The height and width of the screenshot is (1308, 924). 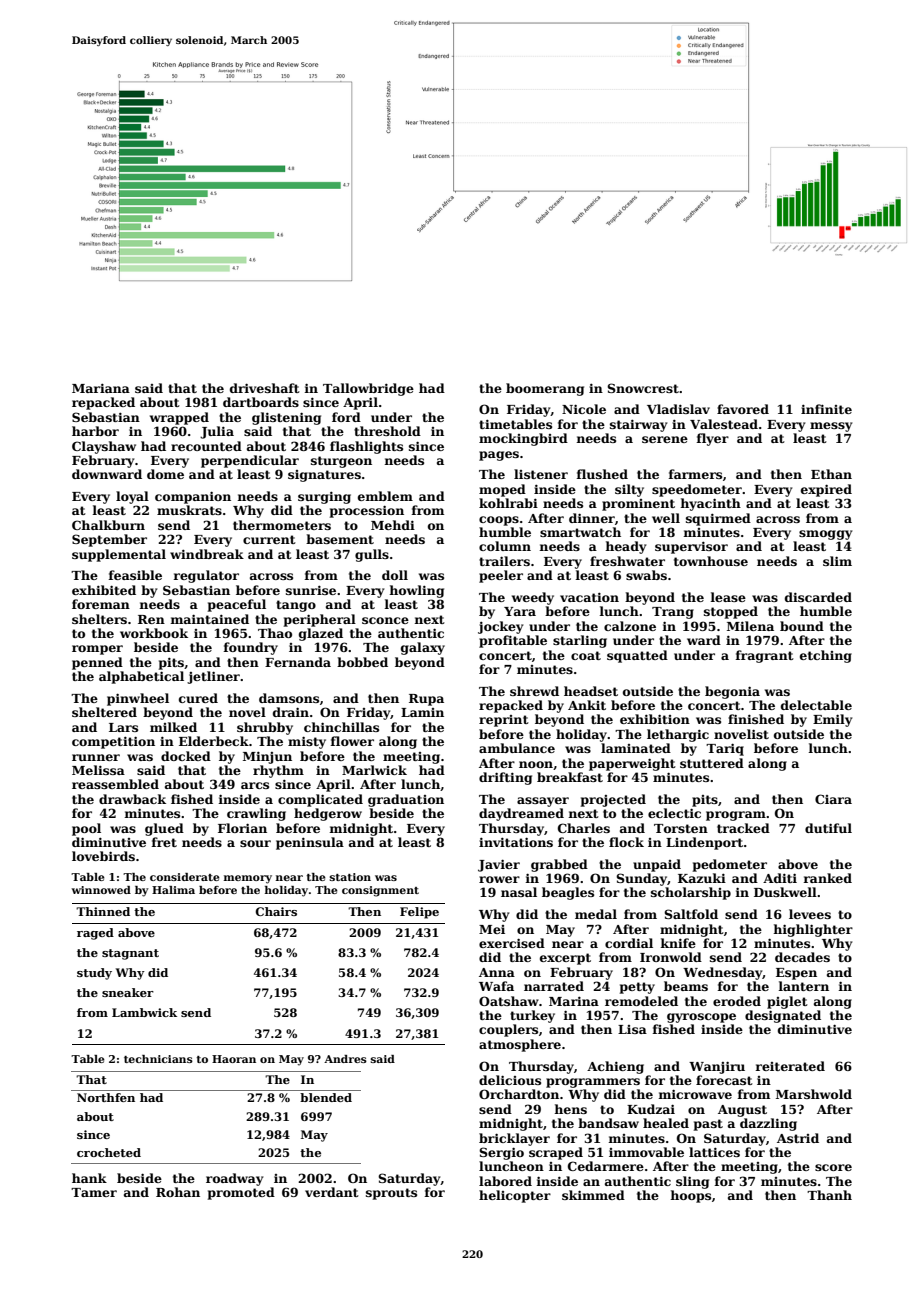 What do you see at coordinates (234, 1179) in the screenshot?
I see `roadway` at bounding box center [234, 1179].
